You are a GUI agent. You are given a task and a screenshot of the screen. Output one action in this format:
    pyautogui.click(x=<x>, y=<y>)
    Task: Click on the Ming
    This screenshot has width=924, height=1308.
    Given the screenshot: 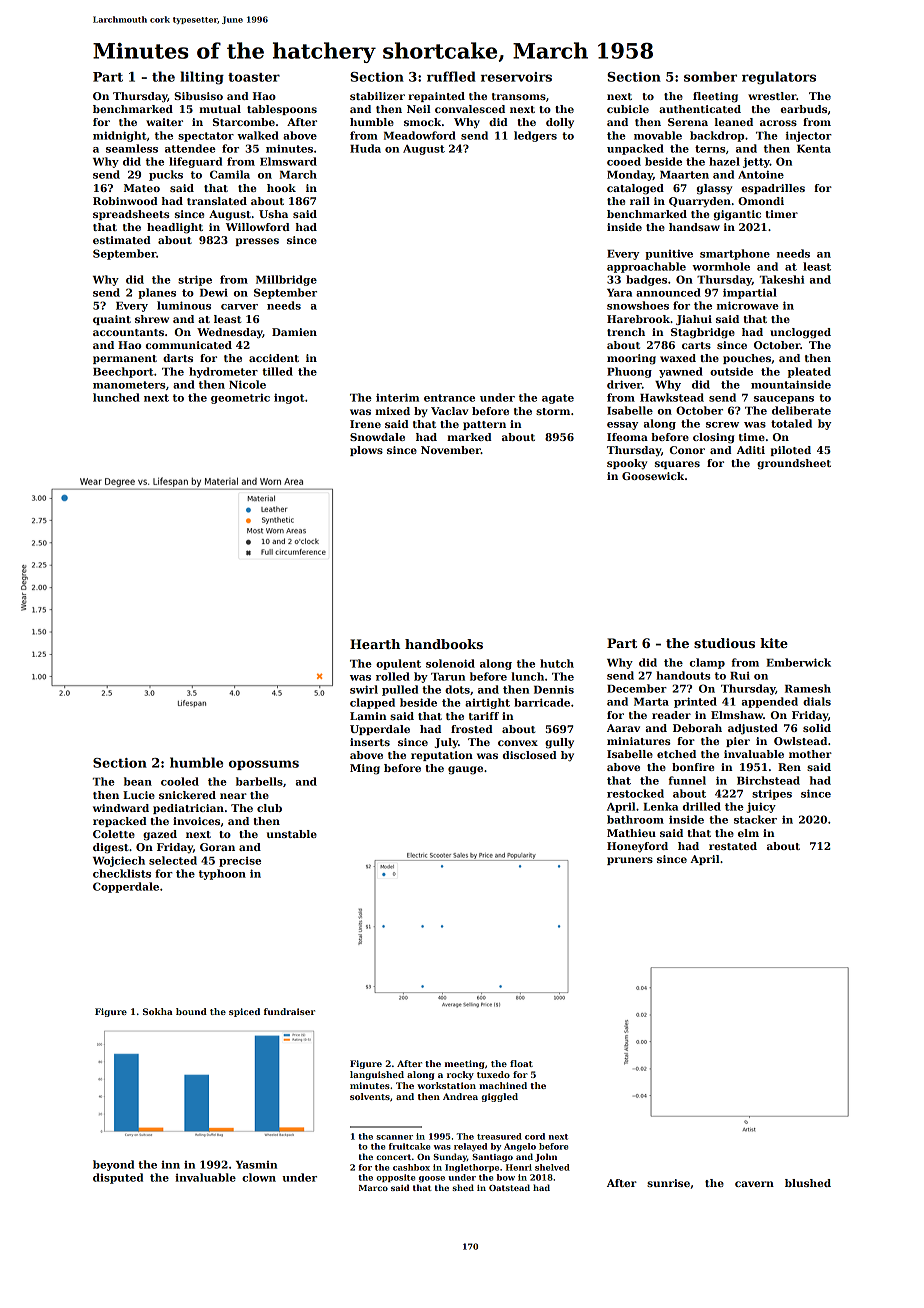 What is the action you would take?
    pyautogui.click(x=365, y=769)
